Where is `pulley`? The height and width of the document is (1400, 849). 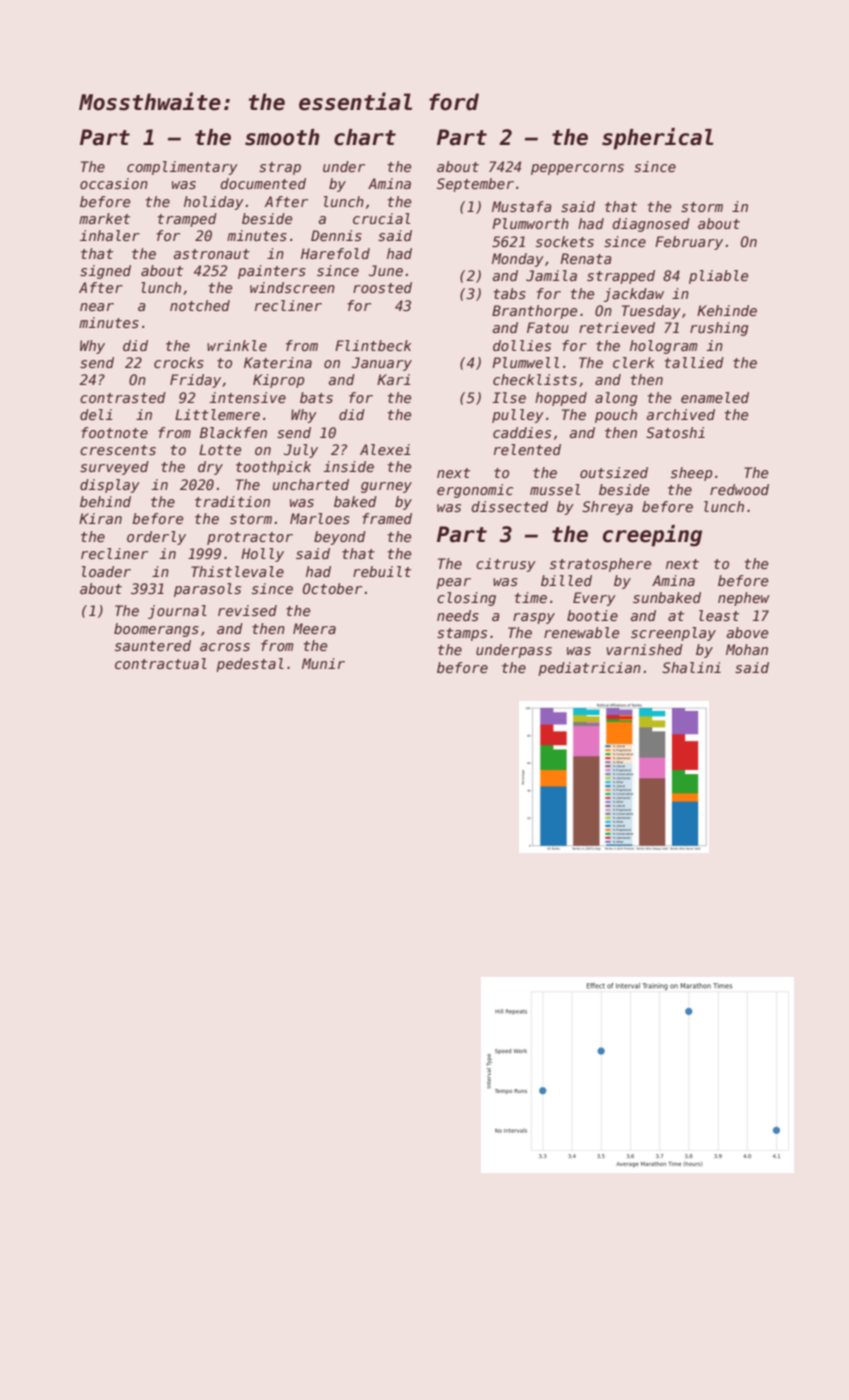
pulley is located at coordinates (518, 416).
